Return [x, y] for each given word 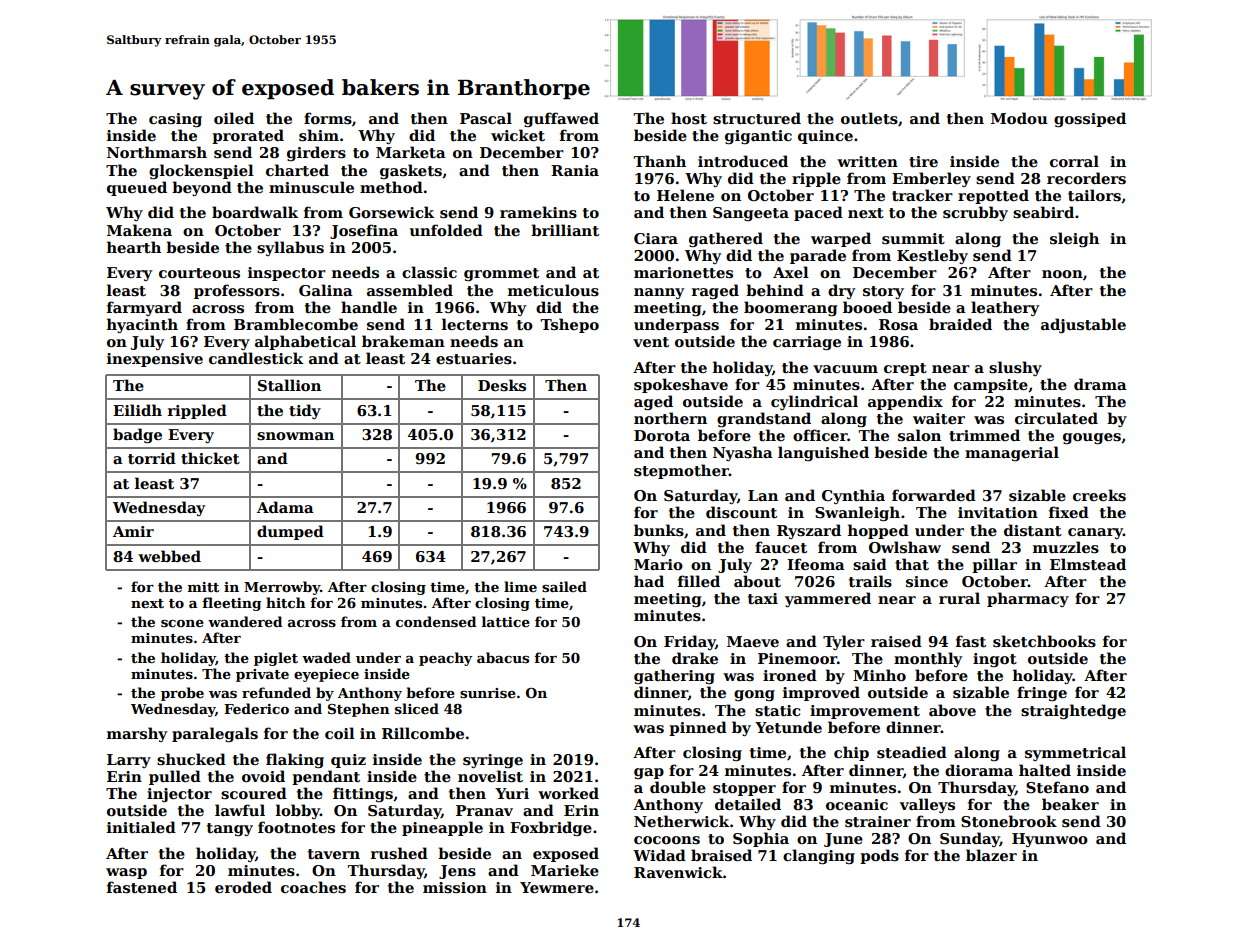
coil [340, 733]
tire [923, 161]
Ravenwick [678, 872]
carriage [807, 343]
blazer [991, 855]
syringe [493, 761]
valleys [927, 805]
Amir [133, 531]
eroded [243, 887]
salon [919, 435]
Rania [575, 170]
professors [237, 291]
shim [319, 135]
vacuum [845, 369]
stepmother [681, 471]
